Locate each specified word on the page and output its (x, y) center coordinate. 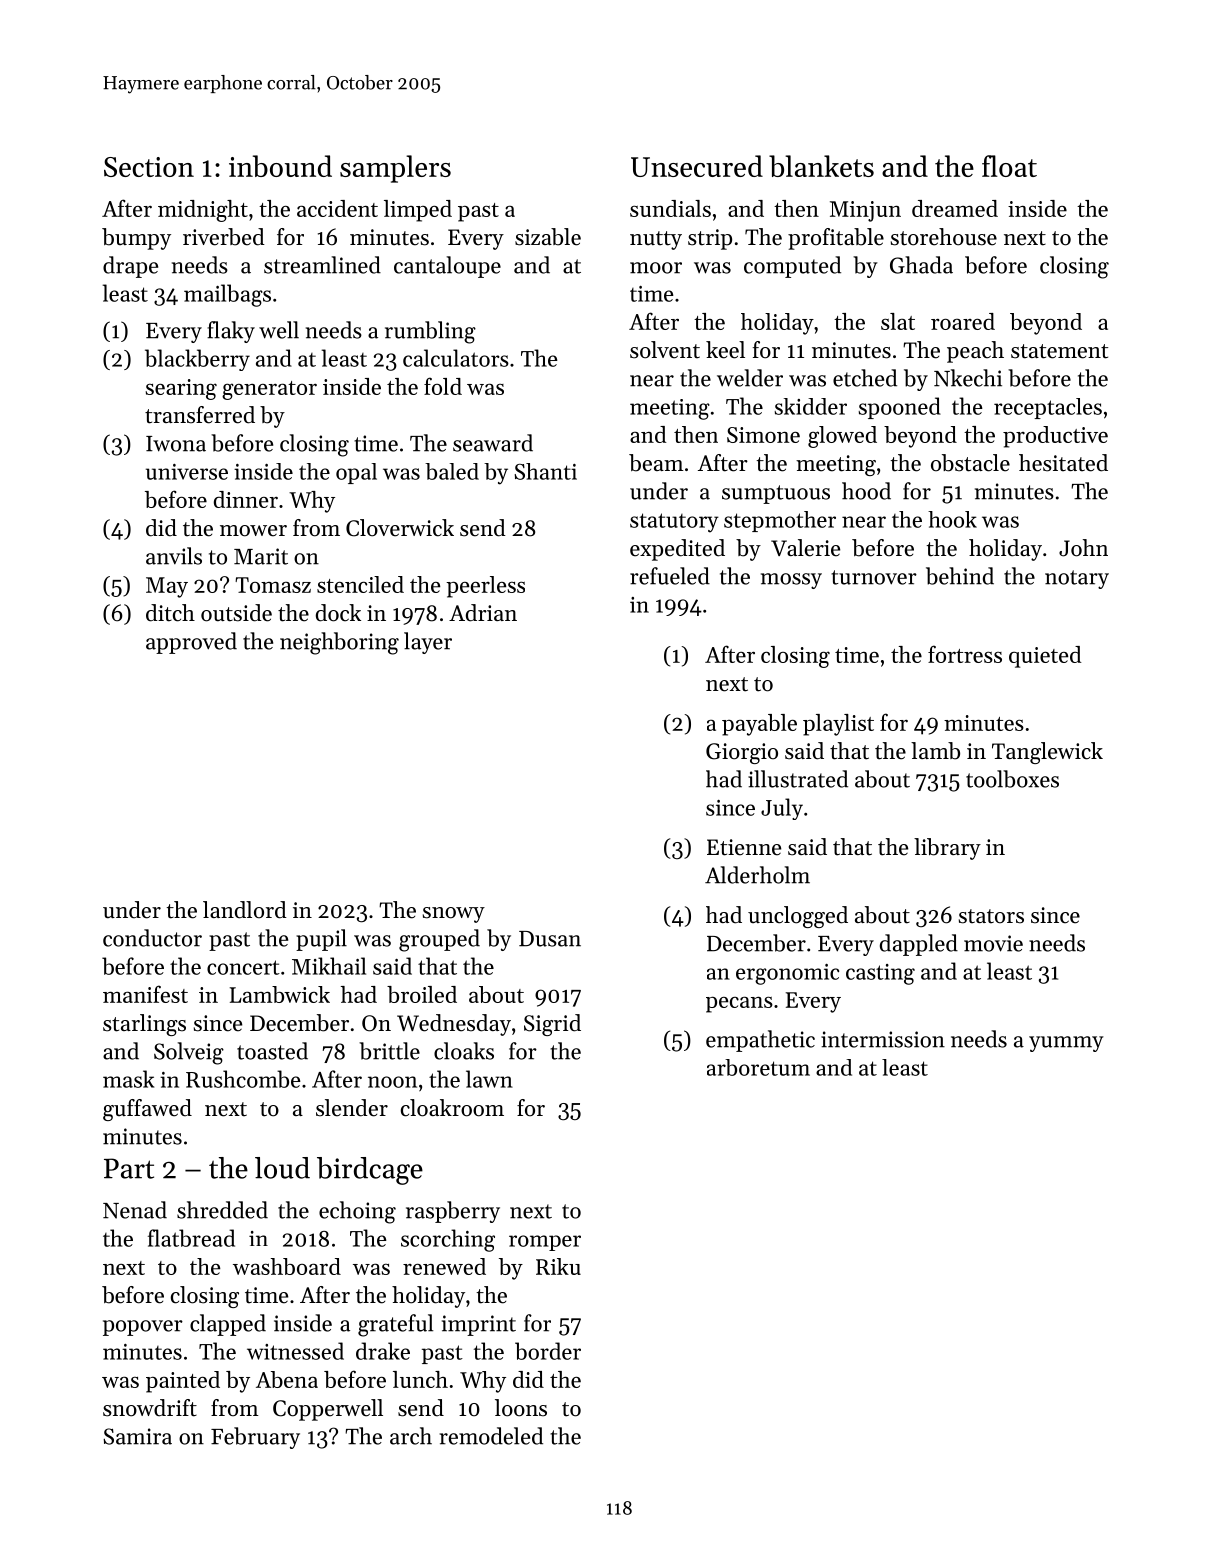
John (1083, 548)
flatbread (191, 1238)
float (1009, 166)
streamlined (322, 265)
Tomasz (273, 585)
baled (452, 471)
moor (656, 268)
